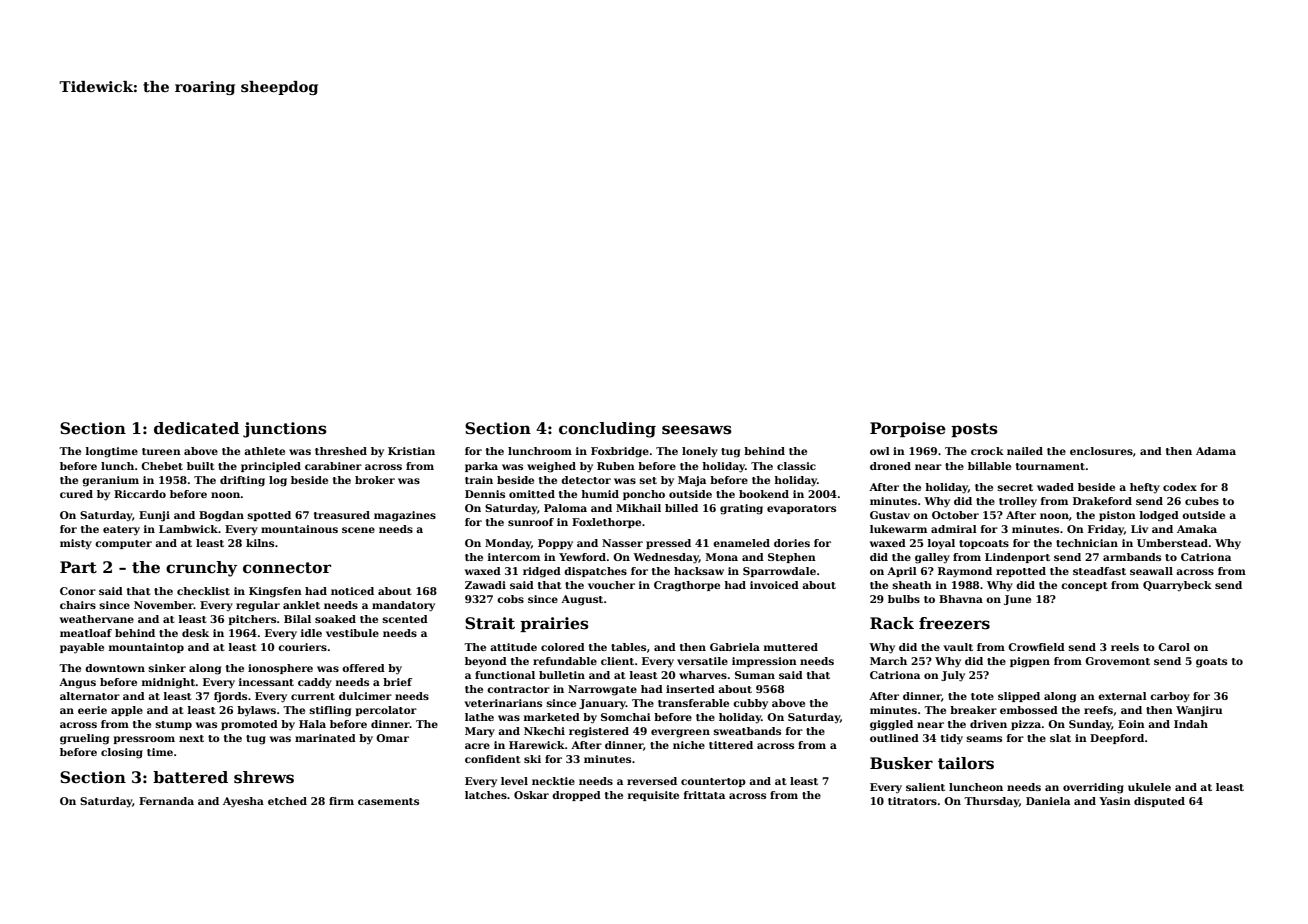 The image size is (1308, 924). What do you see at coordinates (78, 591) in the screenshot?
I see `Conor` at bounding box center [78, 591].
